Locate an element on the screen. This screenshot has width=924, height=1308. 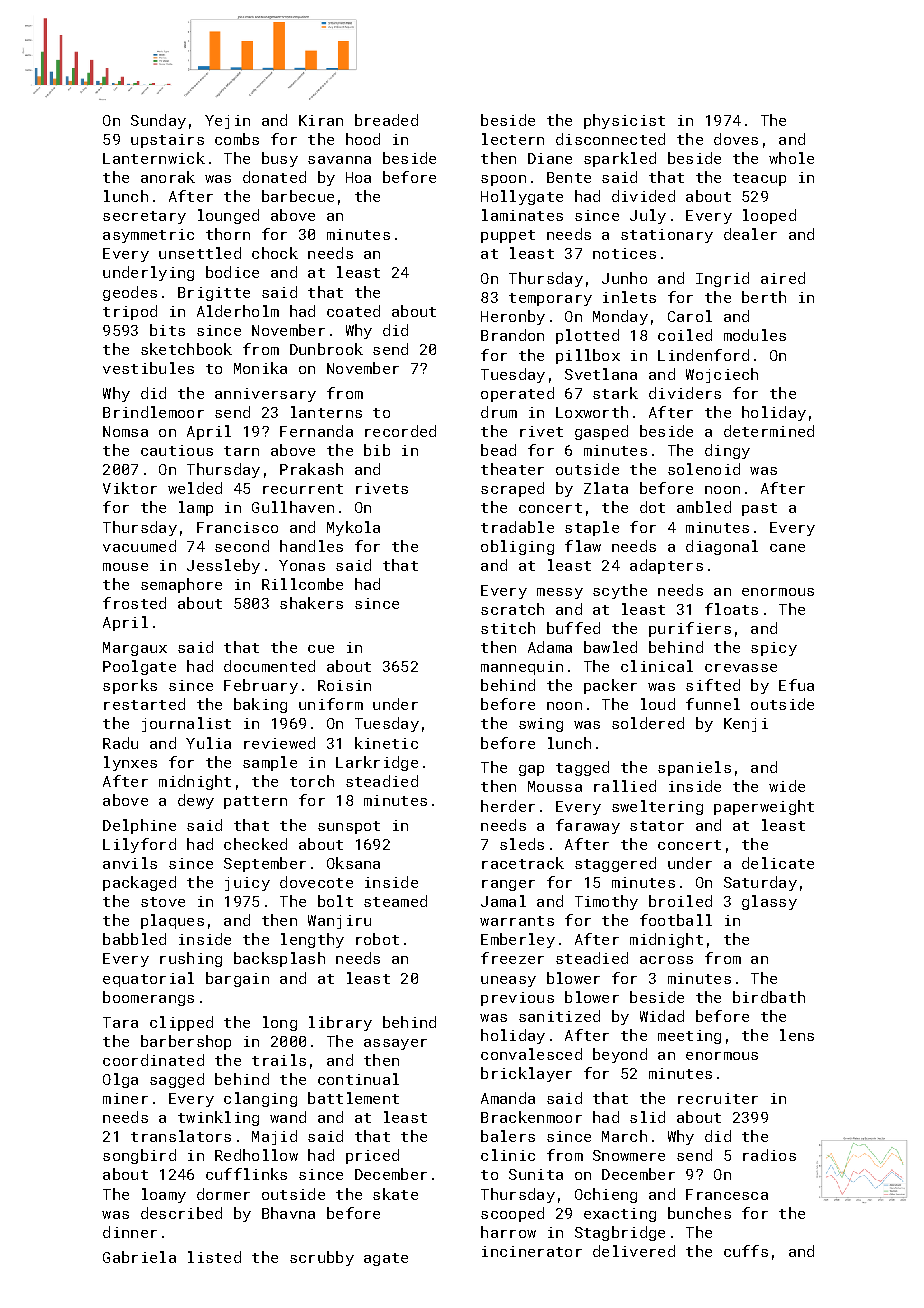
berth is located at coordinates (764, 297).
